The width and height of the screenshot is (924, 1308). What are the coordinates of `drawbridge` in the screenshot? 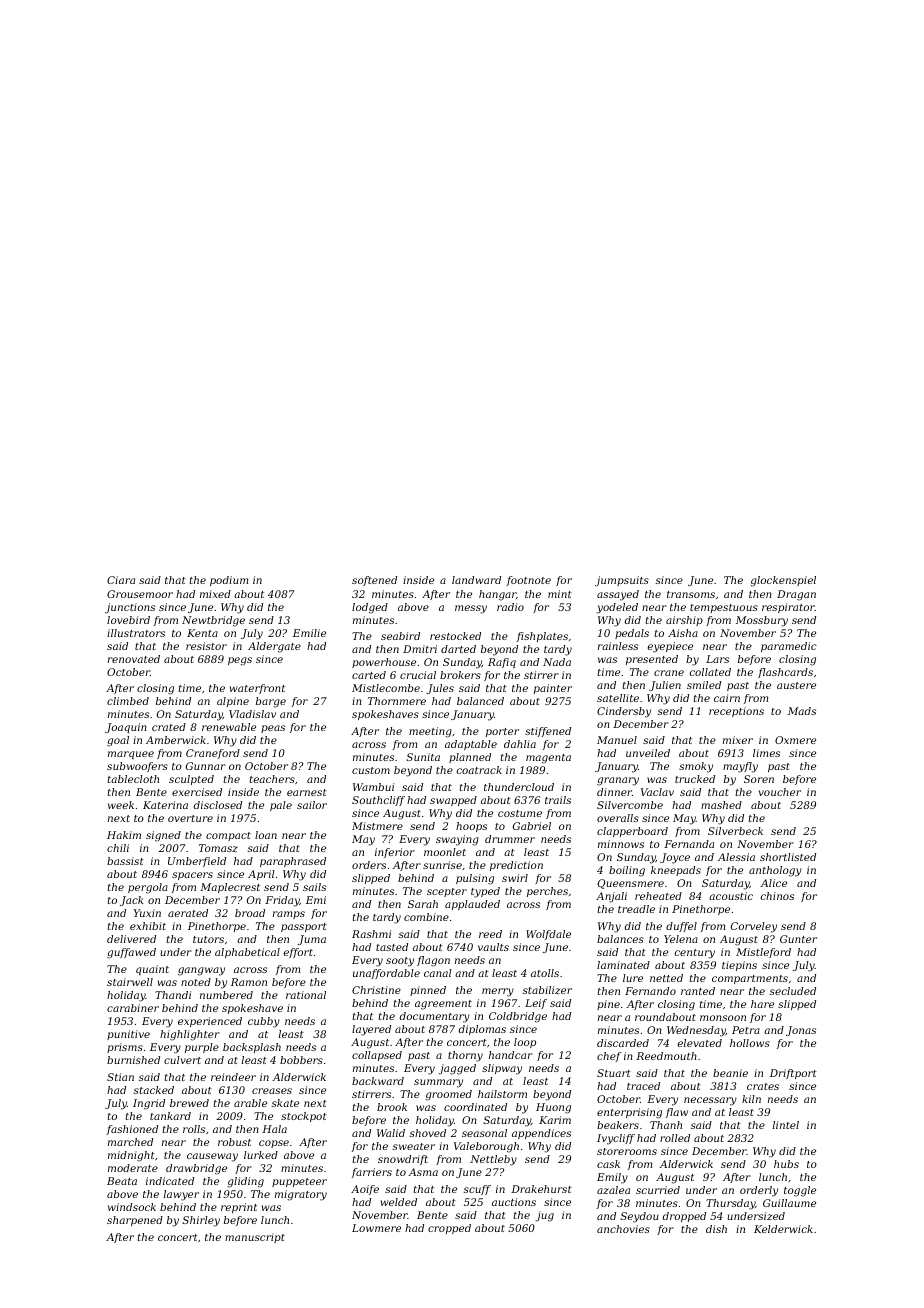 It's located at (196, 1169).
